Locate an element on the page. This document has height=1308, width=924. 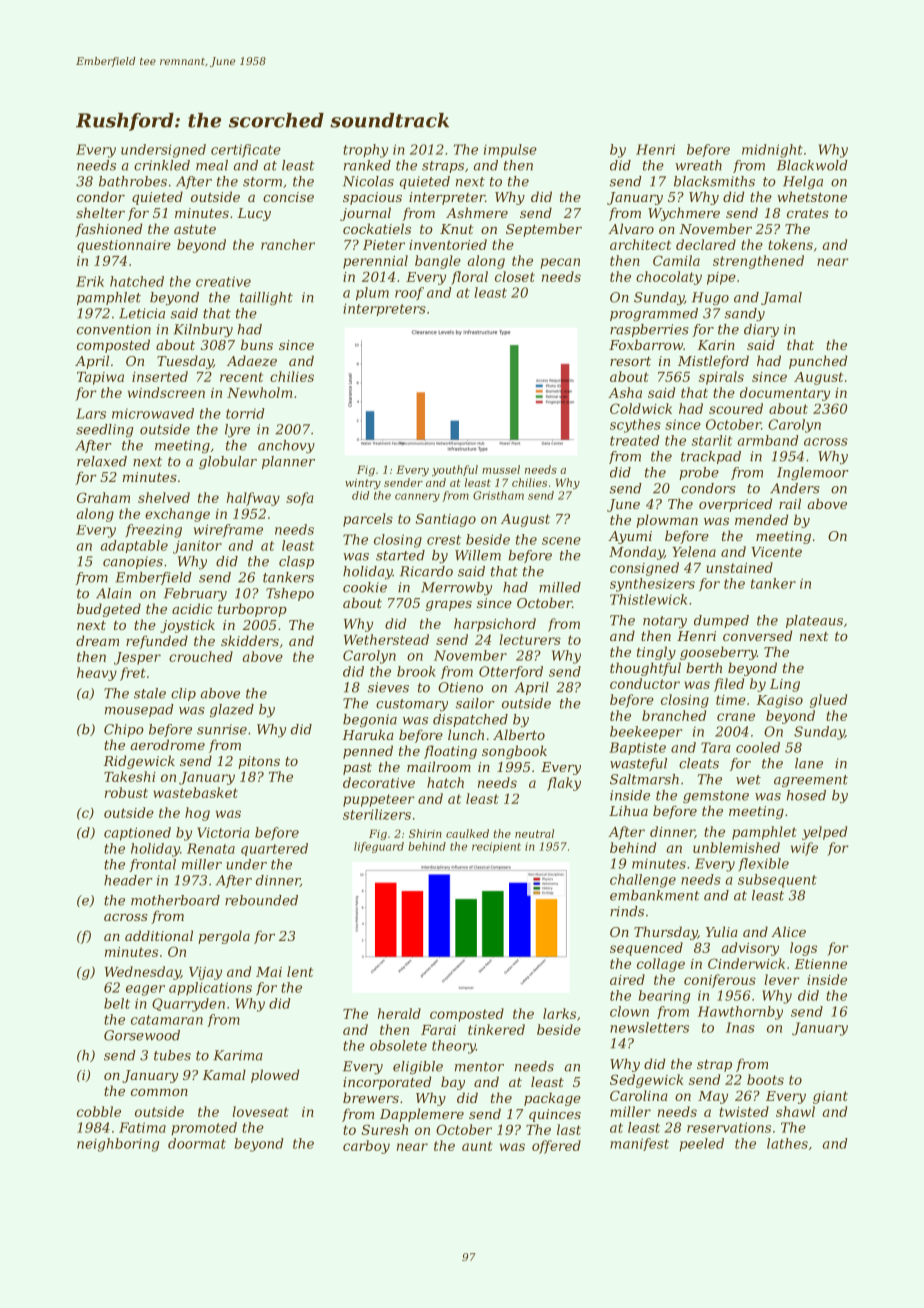
pecan is located at coordinates (560, 263).
